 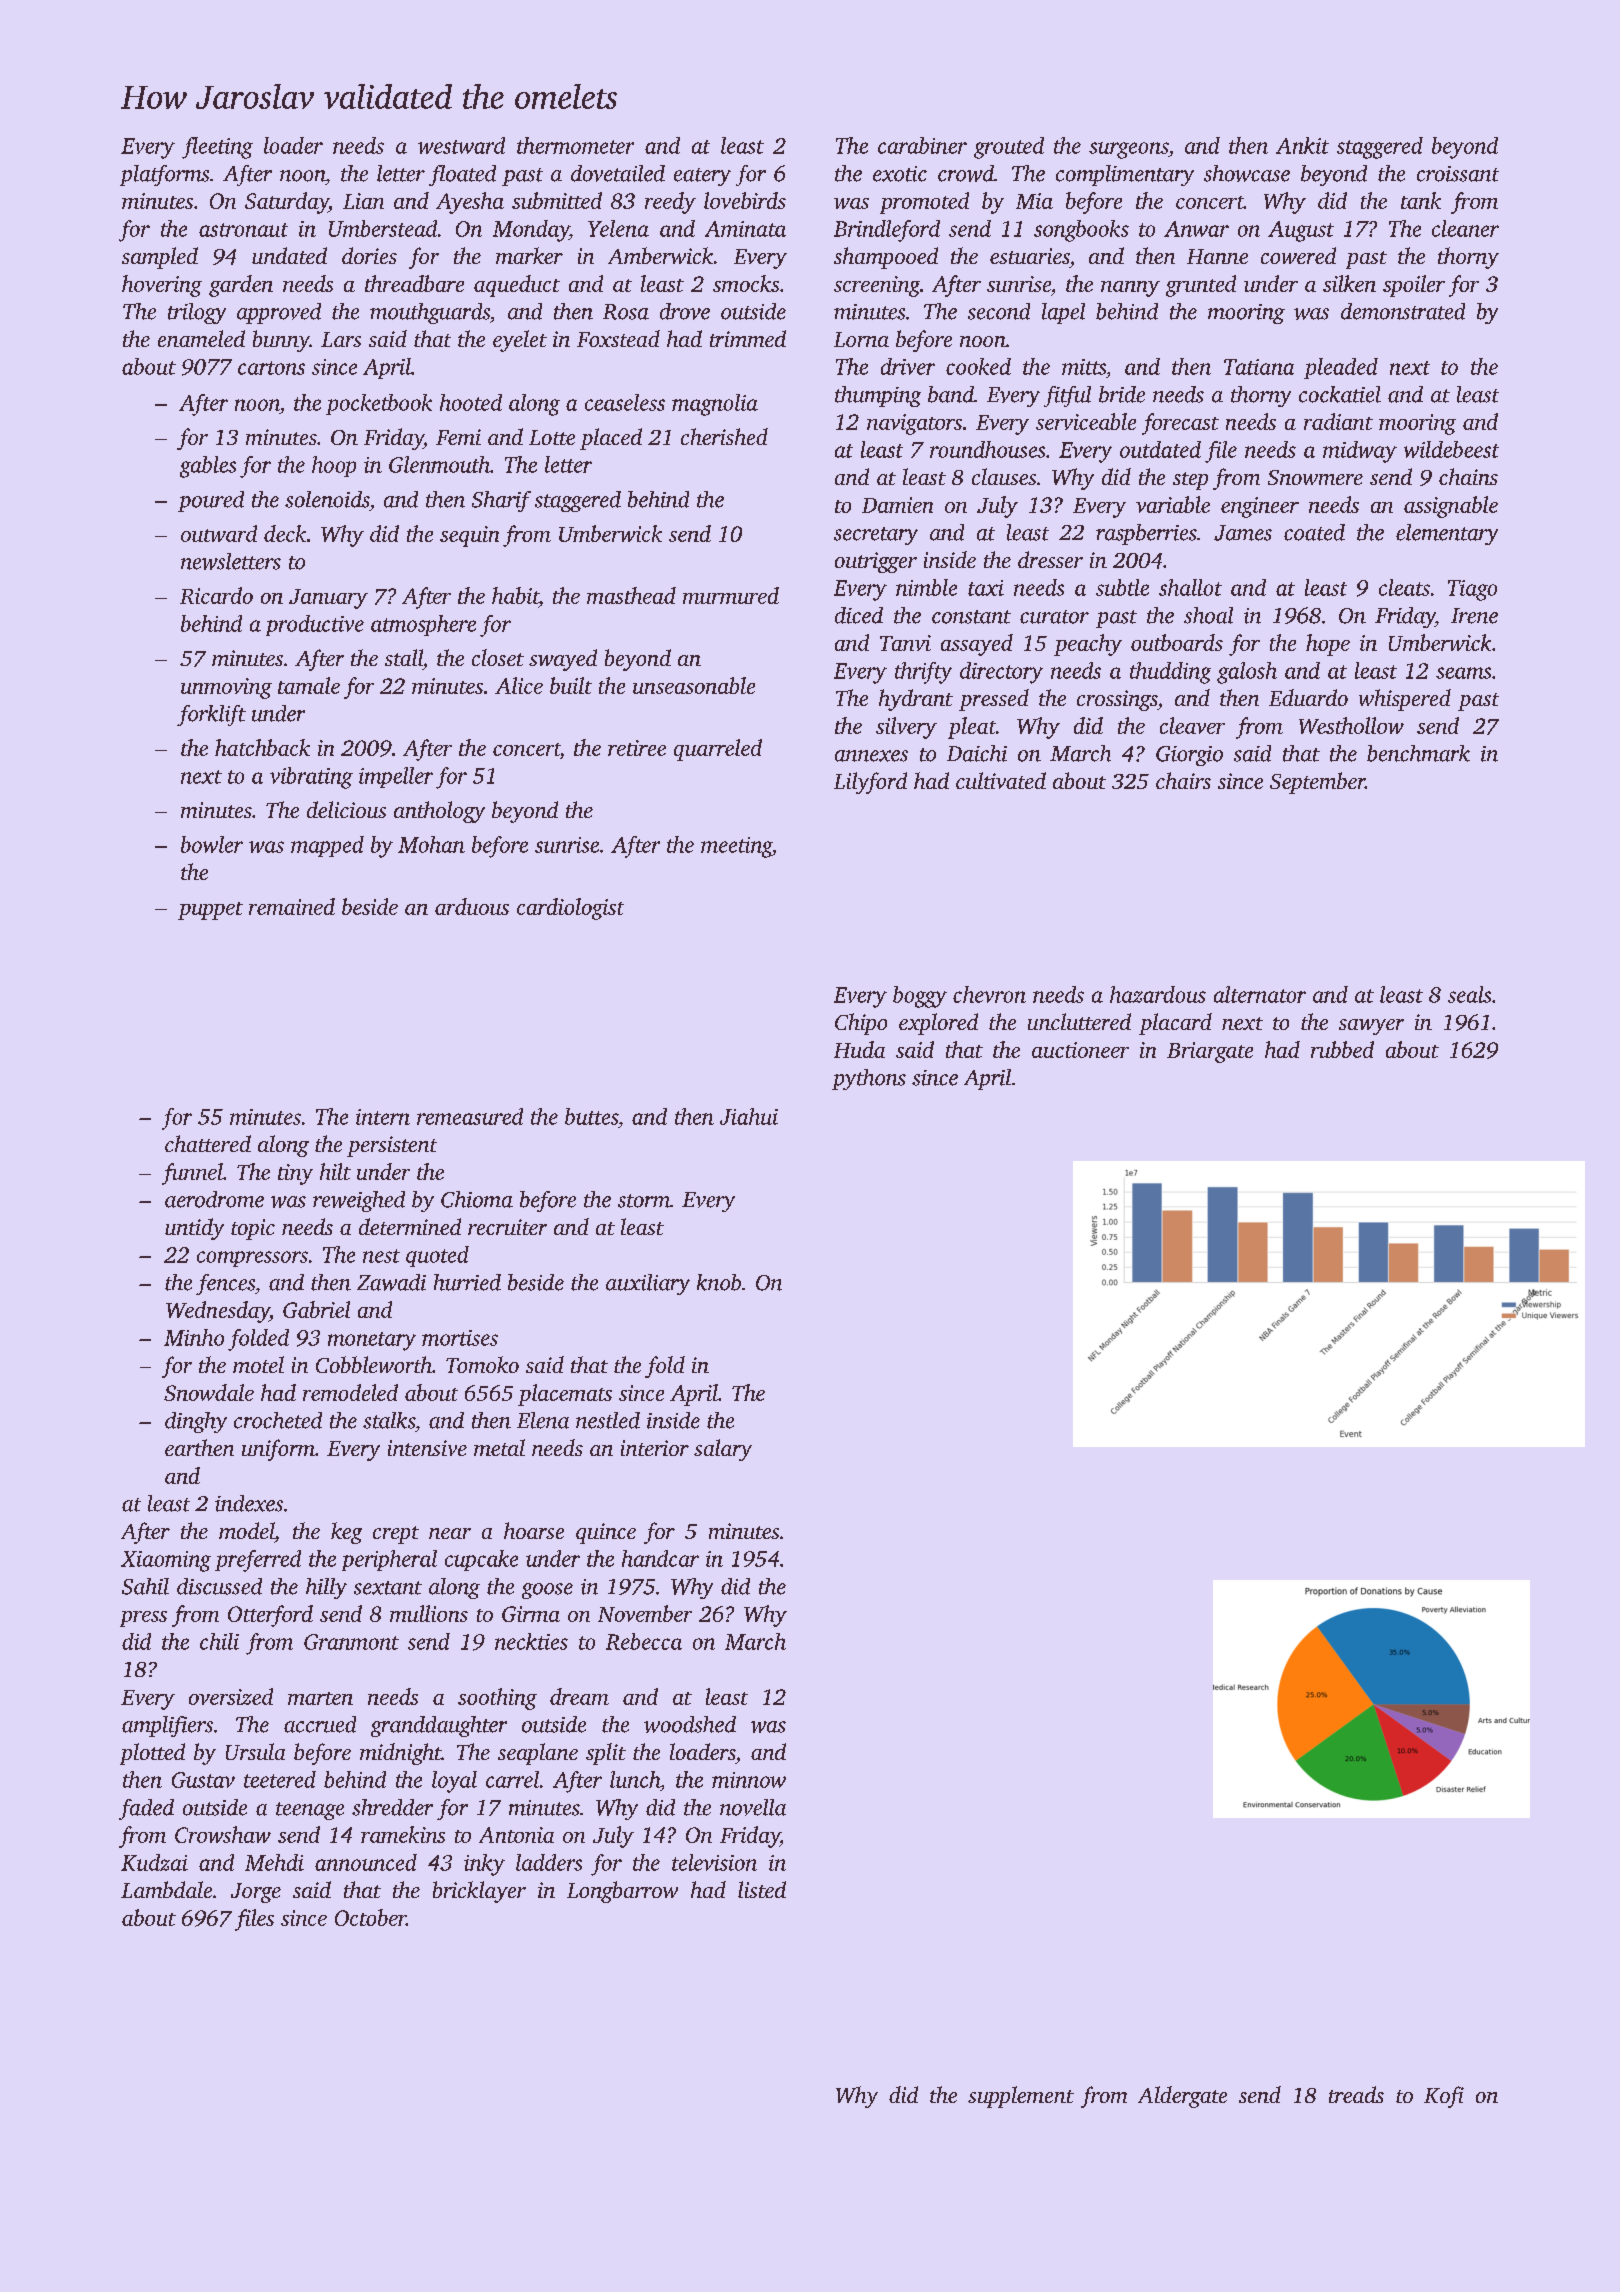 What do you see at coordinates (166, 1889) in the page?
I see `Lambdale` at bounding box center [166, 1889].
